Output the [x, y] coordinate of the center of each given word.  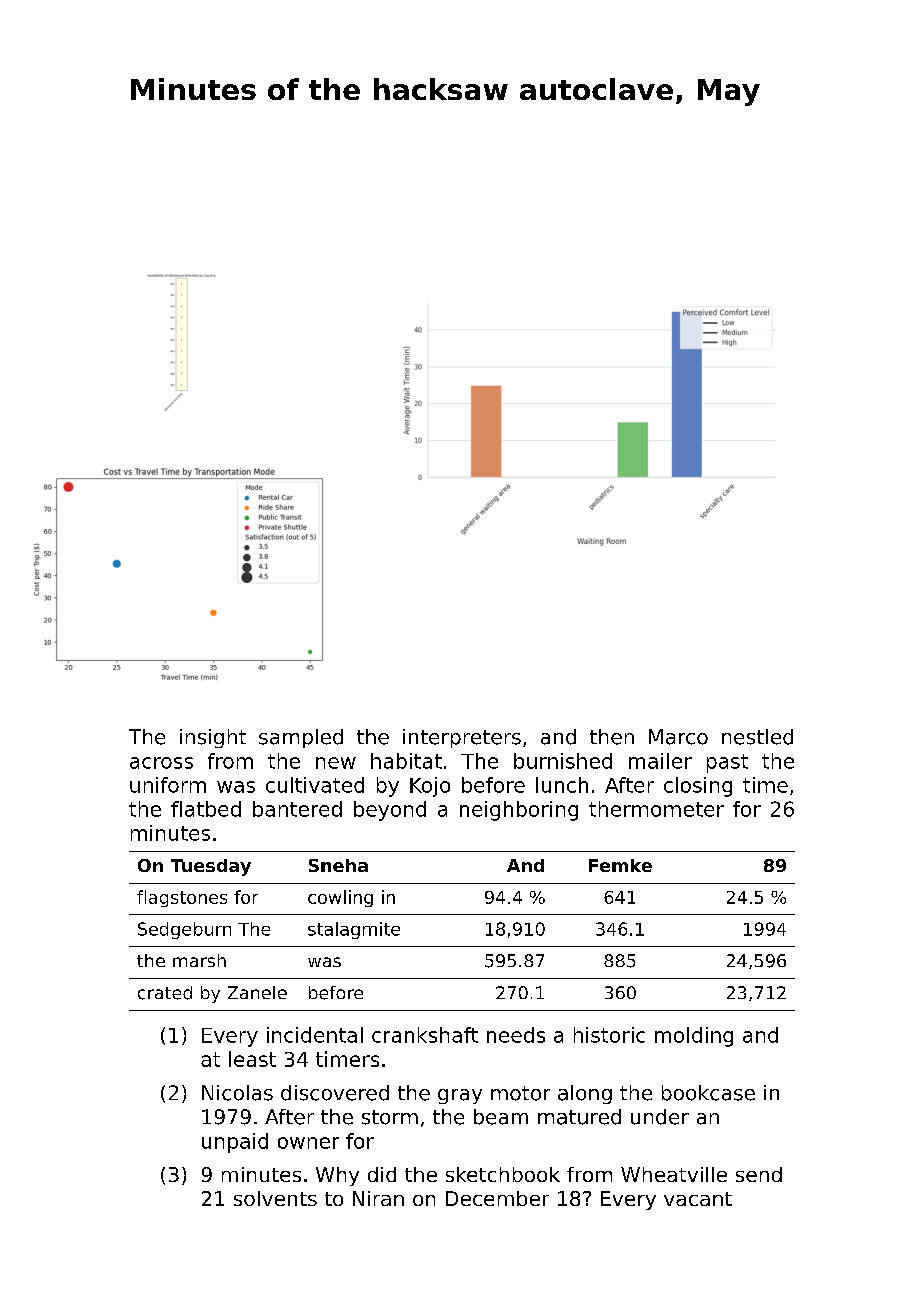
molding [694, 1037]
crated [165, 993]
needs [516, 1035]
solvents [275, 1198]
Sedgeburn [184, 930]
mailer [660, 761]
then [612, 737]
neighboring [519, 811]
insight [213, 738]
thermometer [656, 809]
